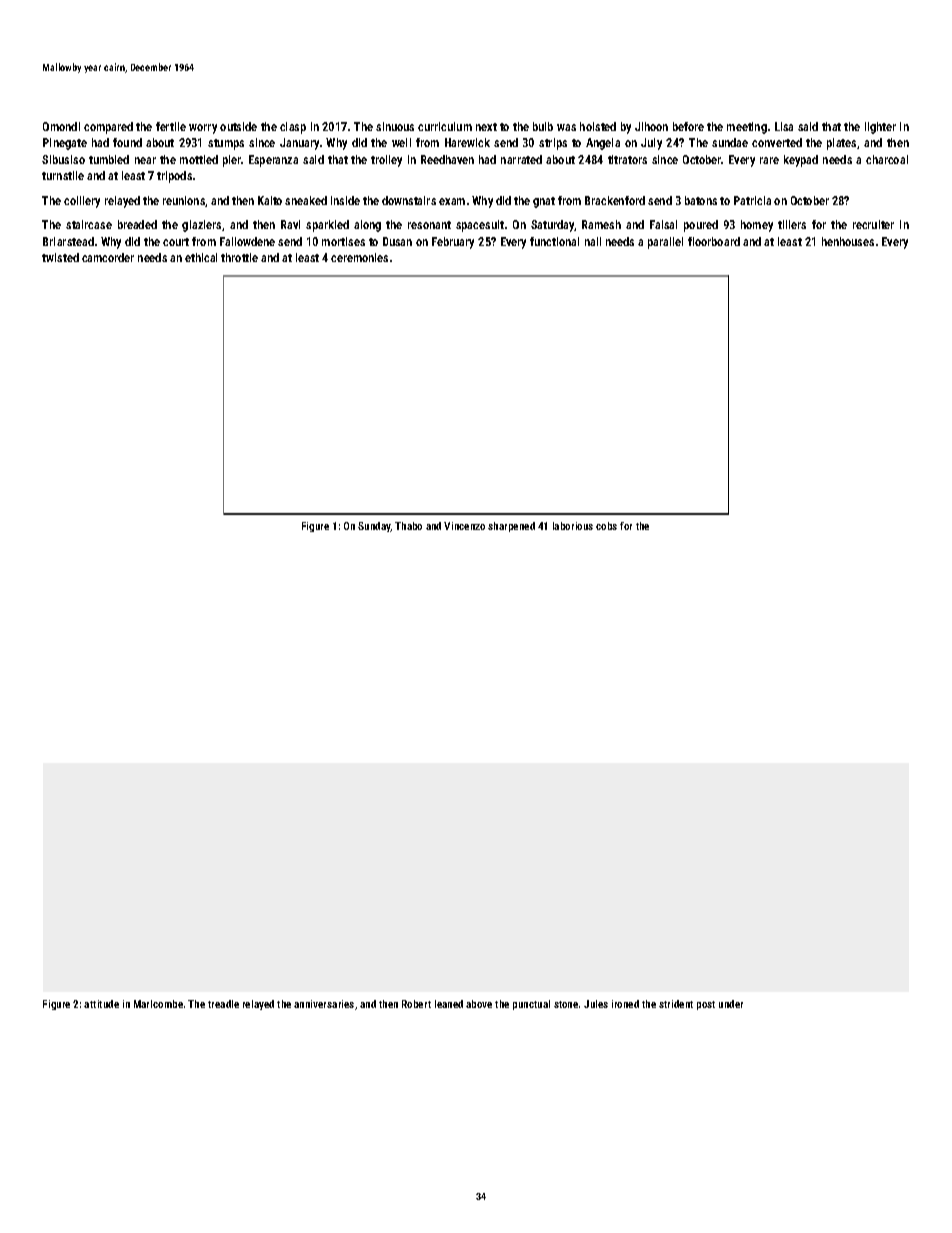 The image size is (952, 1233). I want to click on sharpened, so click(511, 527).
